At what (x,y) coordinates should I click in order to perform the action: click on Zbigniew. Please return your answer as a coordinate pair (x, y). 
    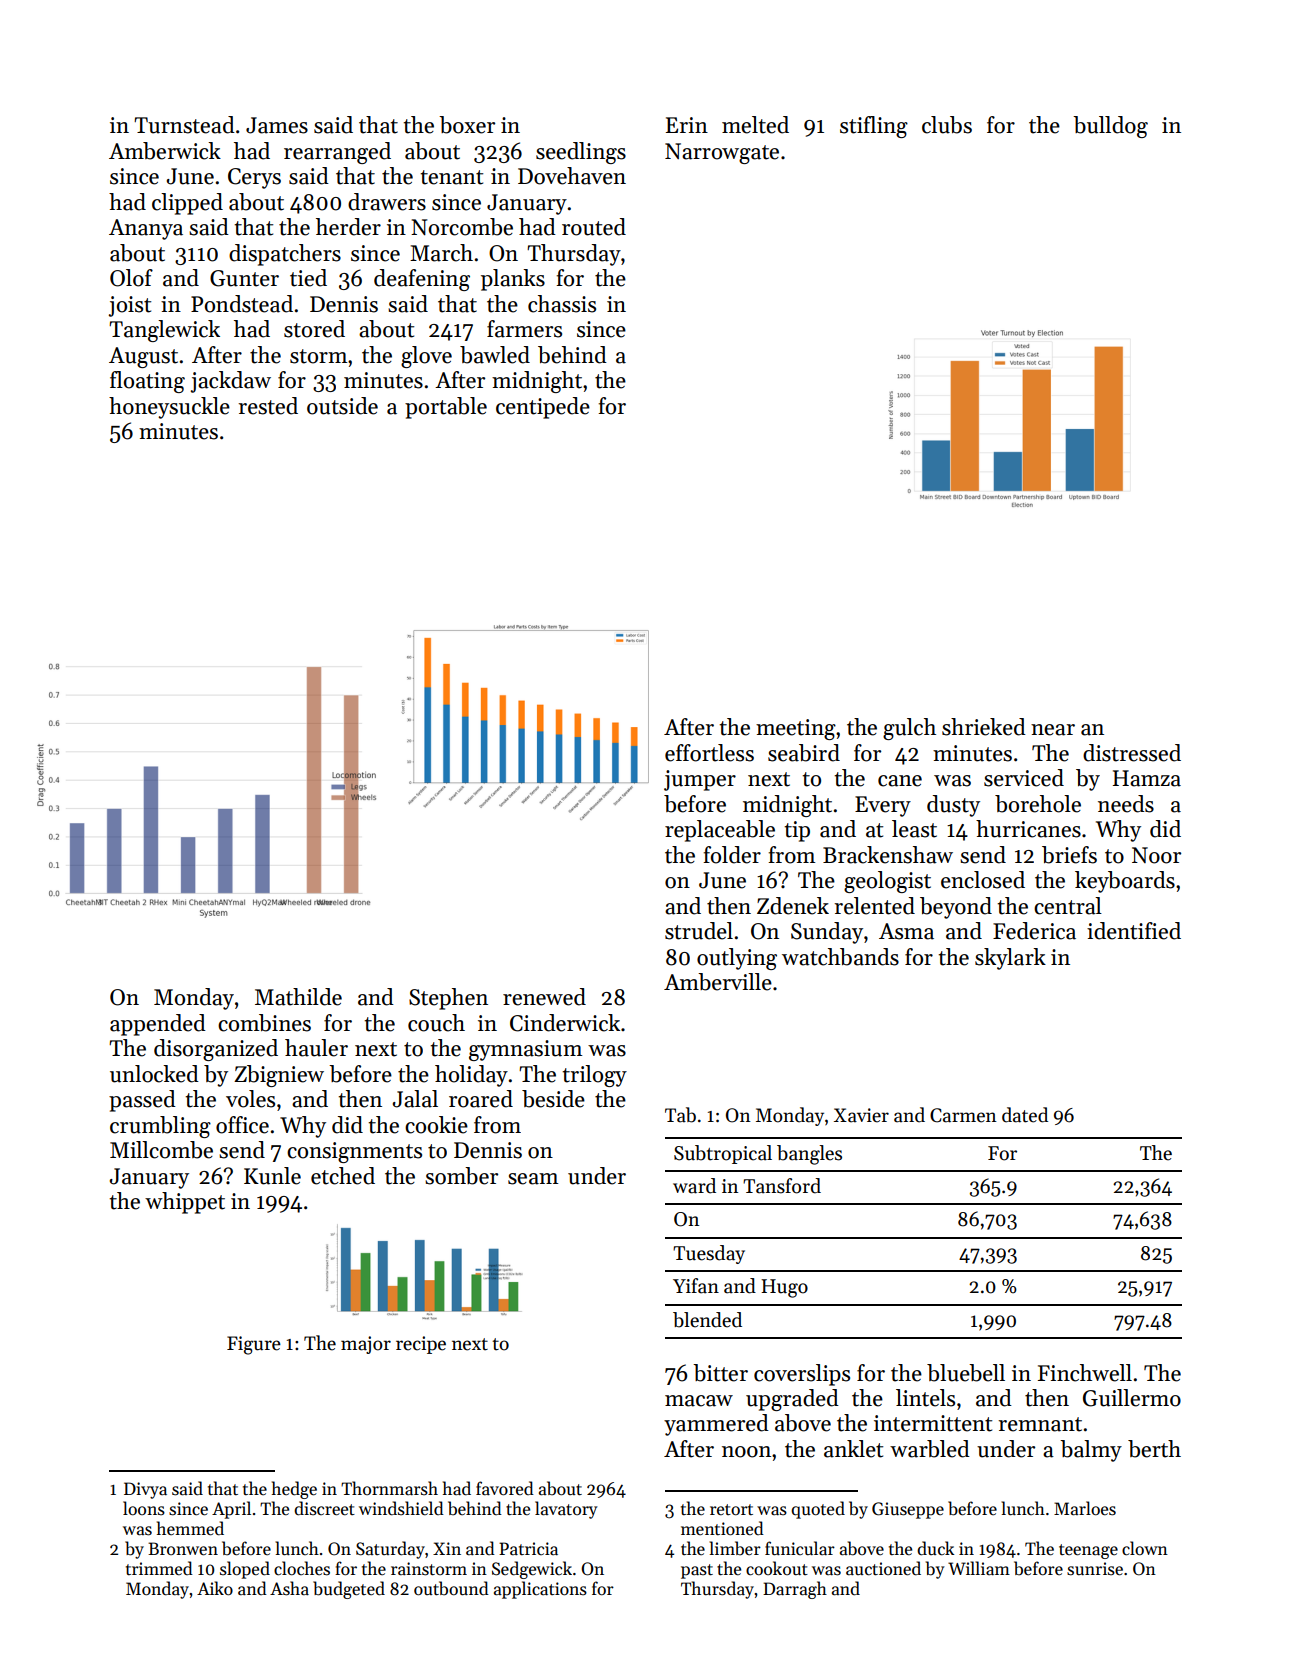
    Looking at the image, I should click on (279, 1076).
